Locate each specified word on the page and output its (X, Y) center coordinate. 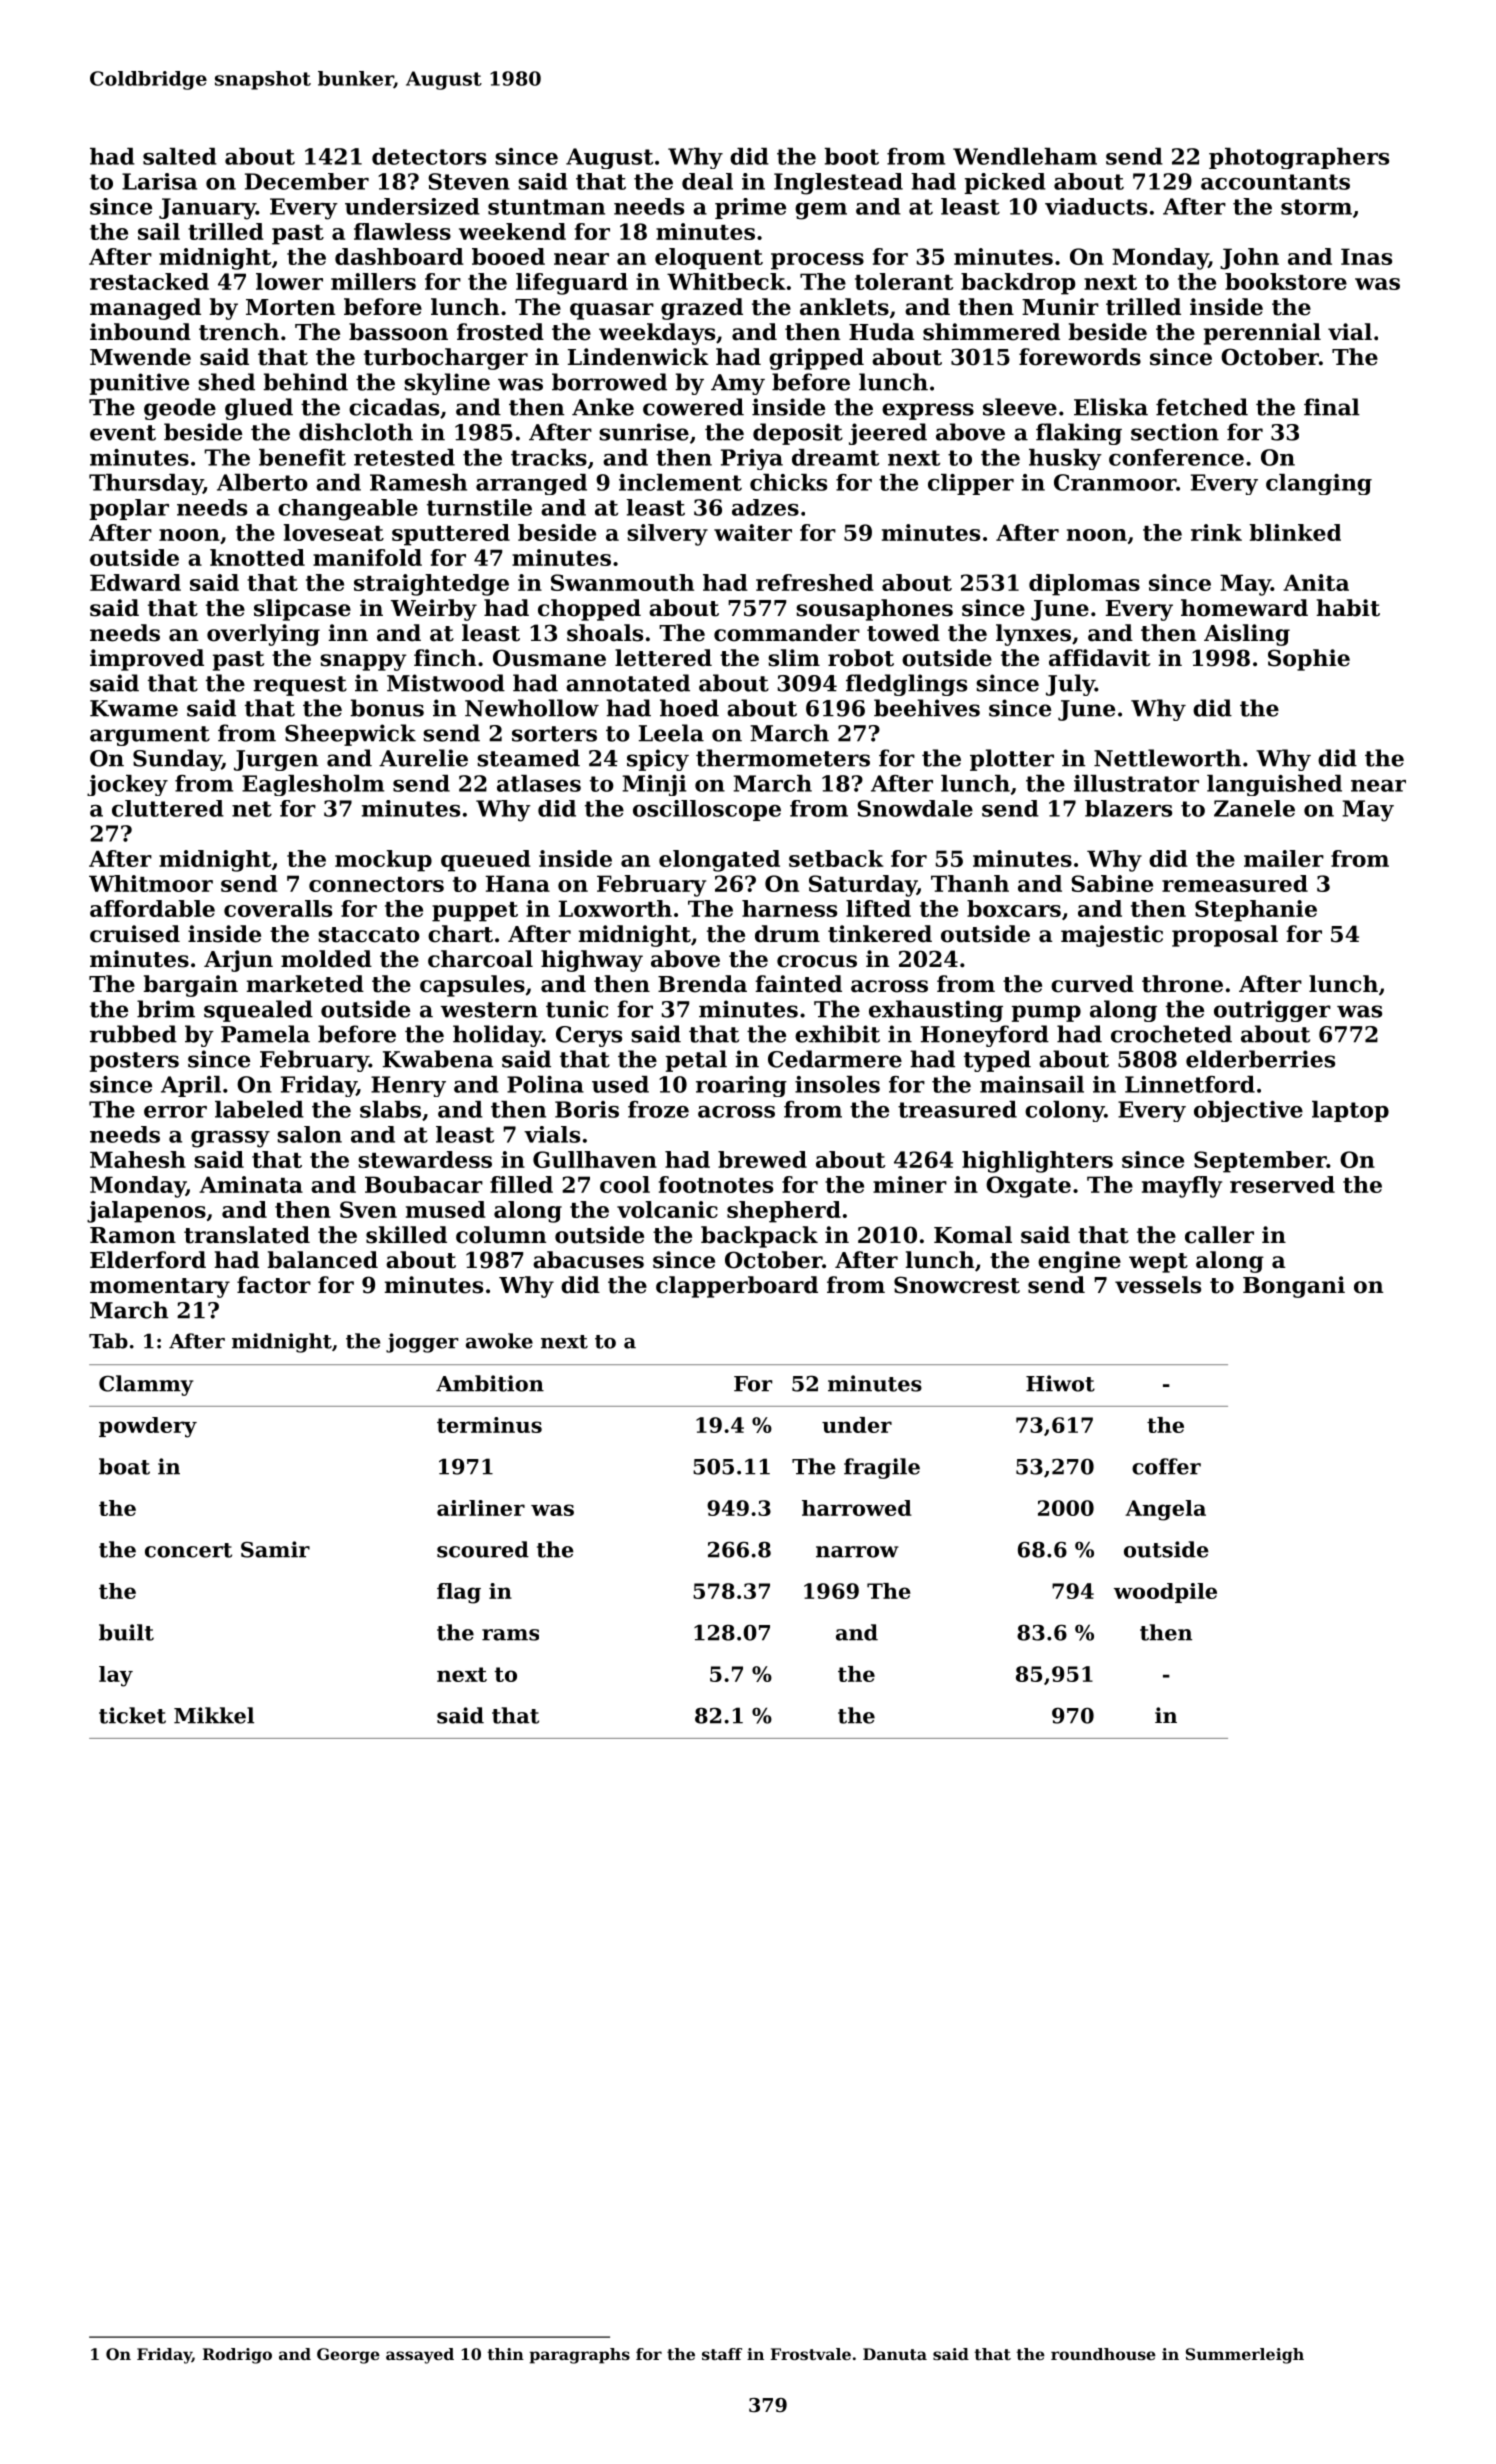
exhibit (837, 1034)
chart (460, 934)
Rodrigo (237, 2356)
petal (696, 1061)
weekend (512, 231)
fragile (882, 1468)
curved (1092, 984)
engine (1079, 1262)
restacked (149, 281)
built (126, 1632)
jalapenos (146, 1212)
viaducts (1096, 206)
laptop (1350, 1111)
